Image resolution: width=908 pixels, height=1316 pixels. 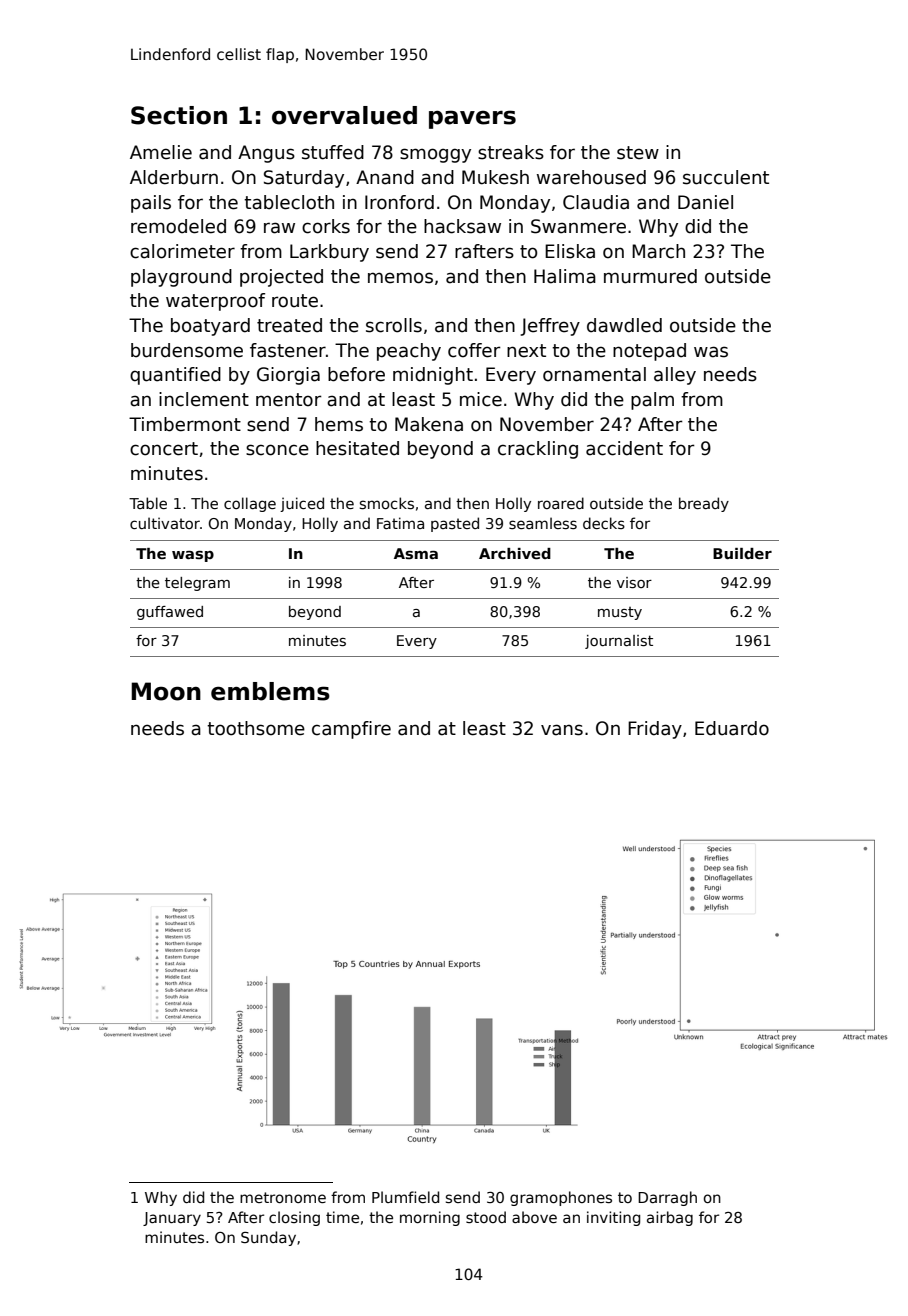 I want to click on stew, so click(x=638, y=153).
